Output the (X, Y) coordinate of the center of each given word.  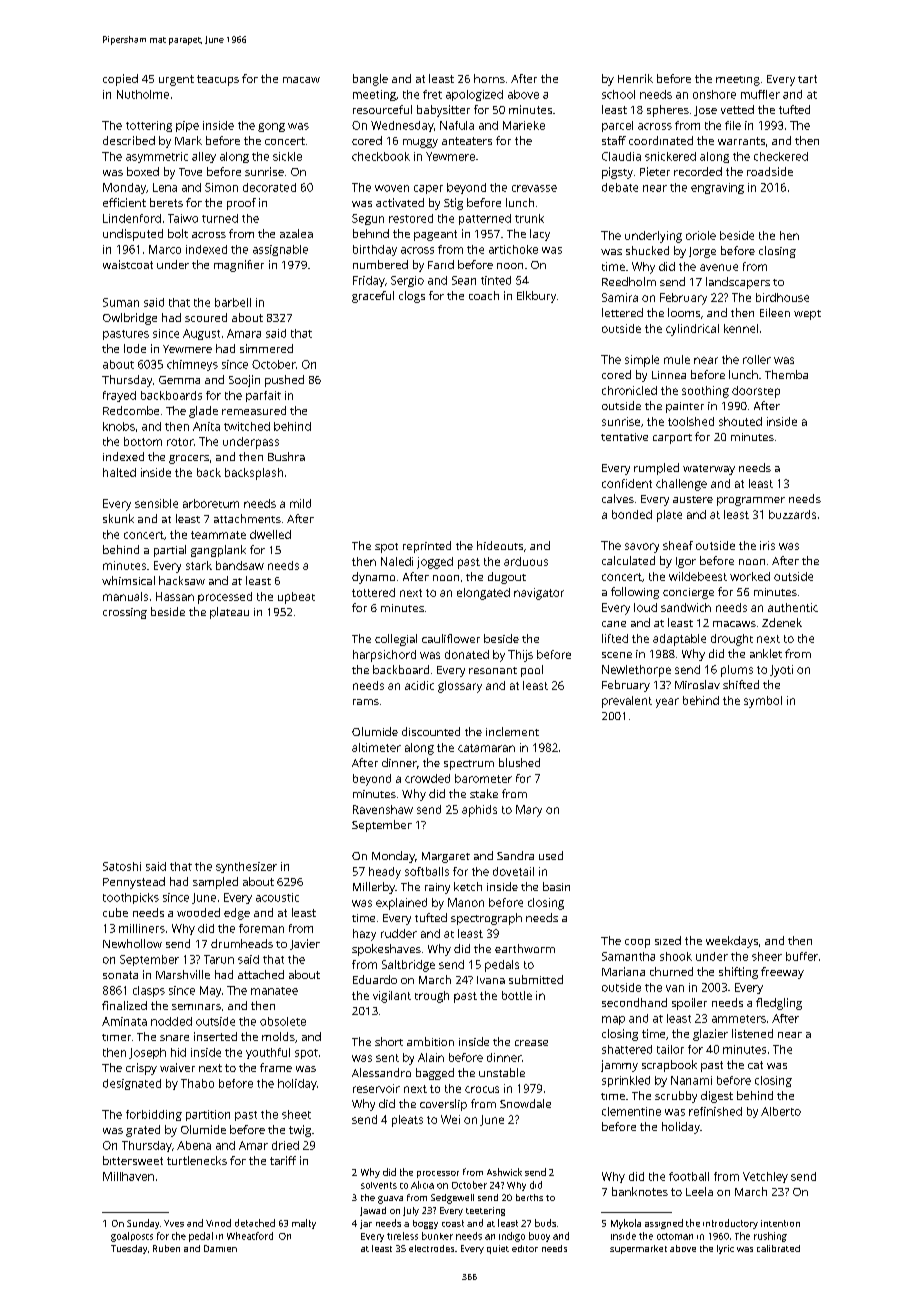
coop (637, 943)
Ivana (491, 980)
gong (271, 127)
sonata (120, 975)
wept (807, 315)
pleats (407, 1121)
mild (300, 503)
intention (780, 1223)
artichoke (513, 249)
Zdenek (782, 622)
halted (119, 472)
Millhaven (128, 1176)
